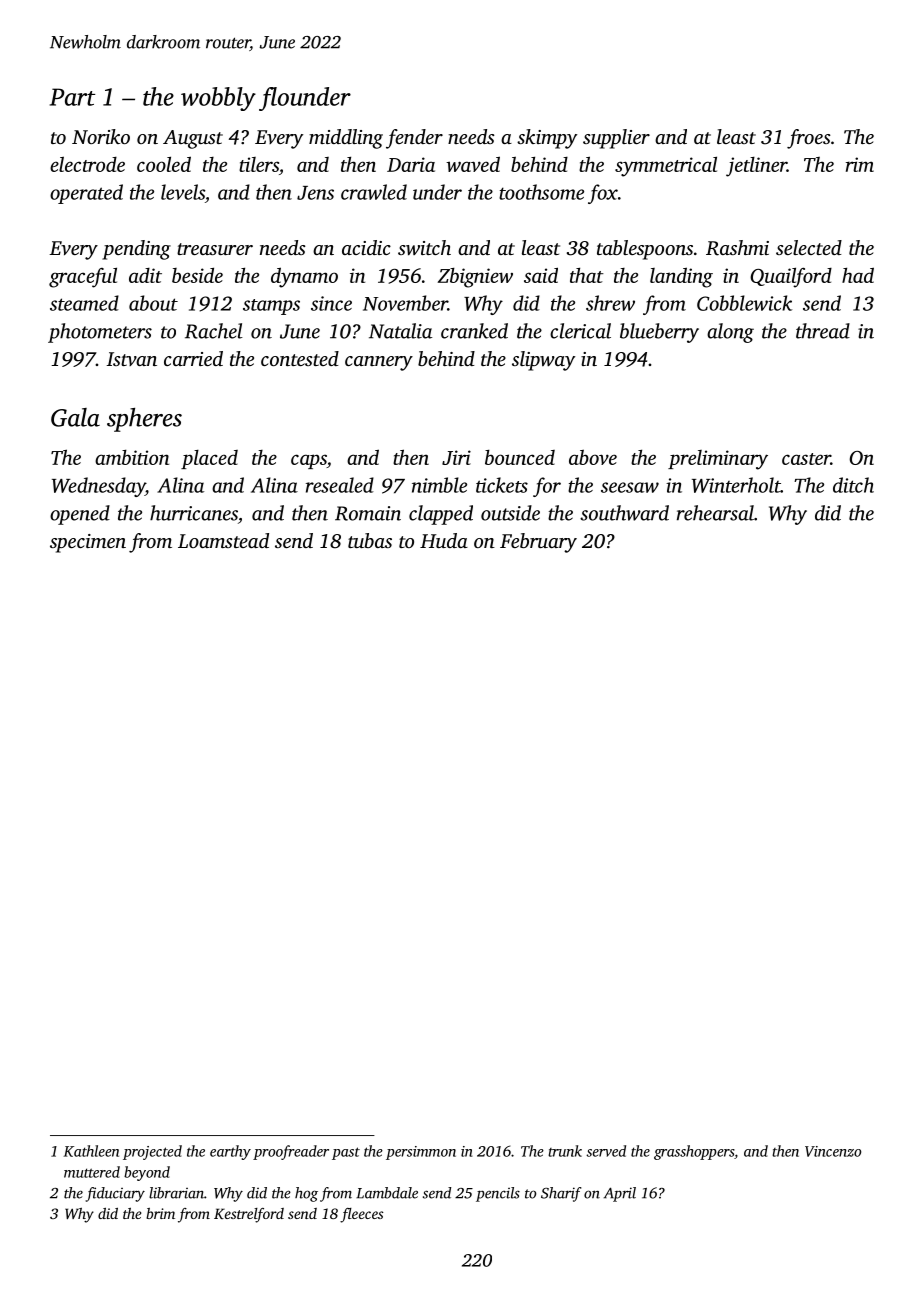 This image has height=1314, width=924. What do you see at coordinates (565, 1151) in the image?
I see `trunk` at bounding box center [565, 1151].
